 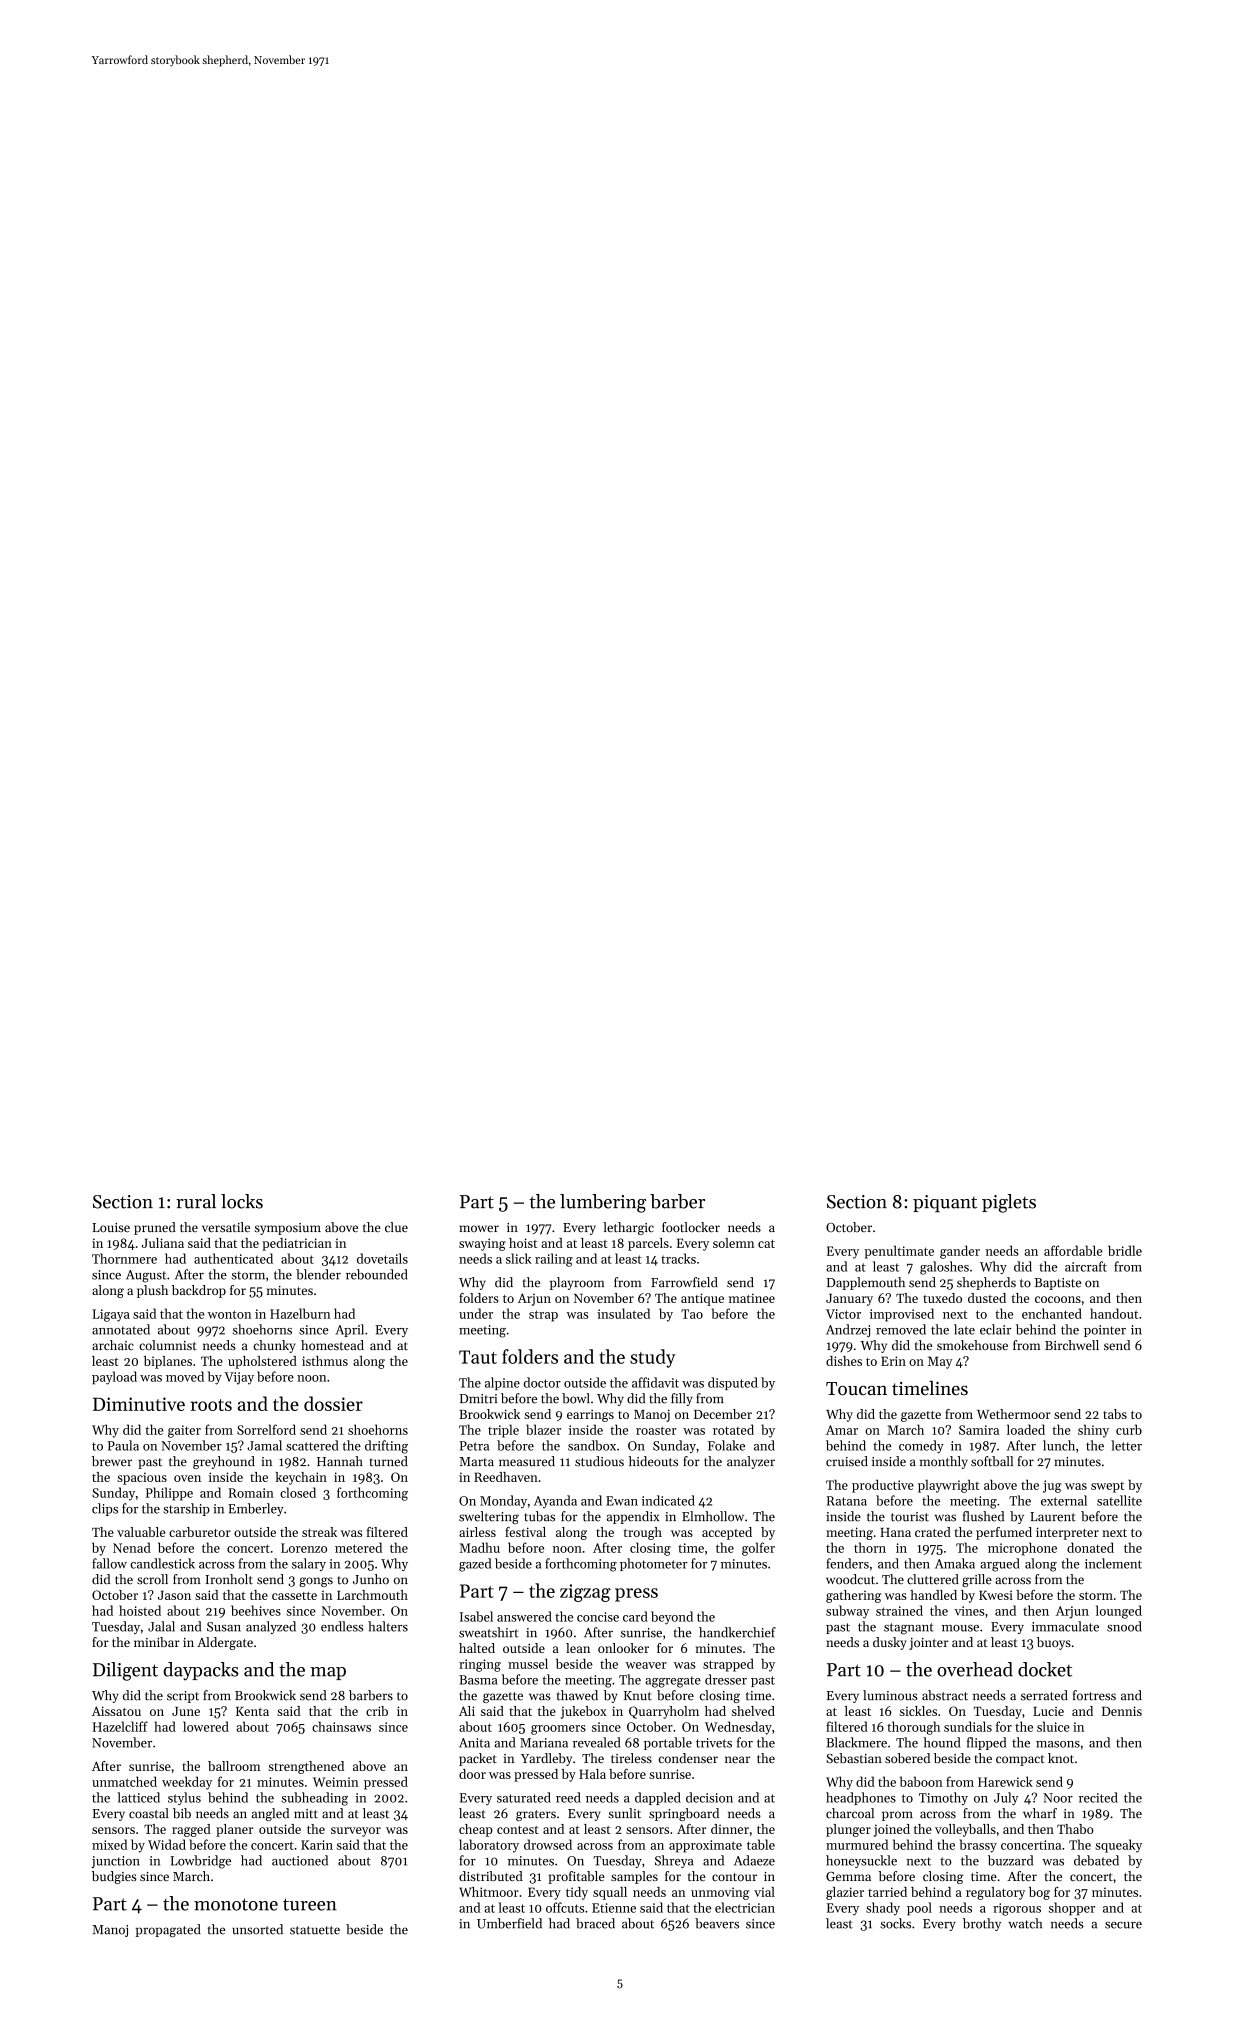 What do you see at coordinates (114, 1877) in the page?
I see `budgies` at bounding box center [114, 1877].
